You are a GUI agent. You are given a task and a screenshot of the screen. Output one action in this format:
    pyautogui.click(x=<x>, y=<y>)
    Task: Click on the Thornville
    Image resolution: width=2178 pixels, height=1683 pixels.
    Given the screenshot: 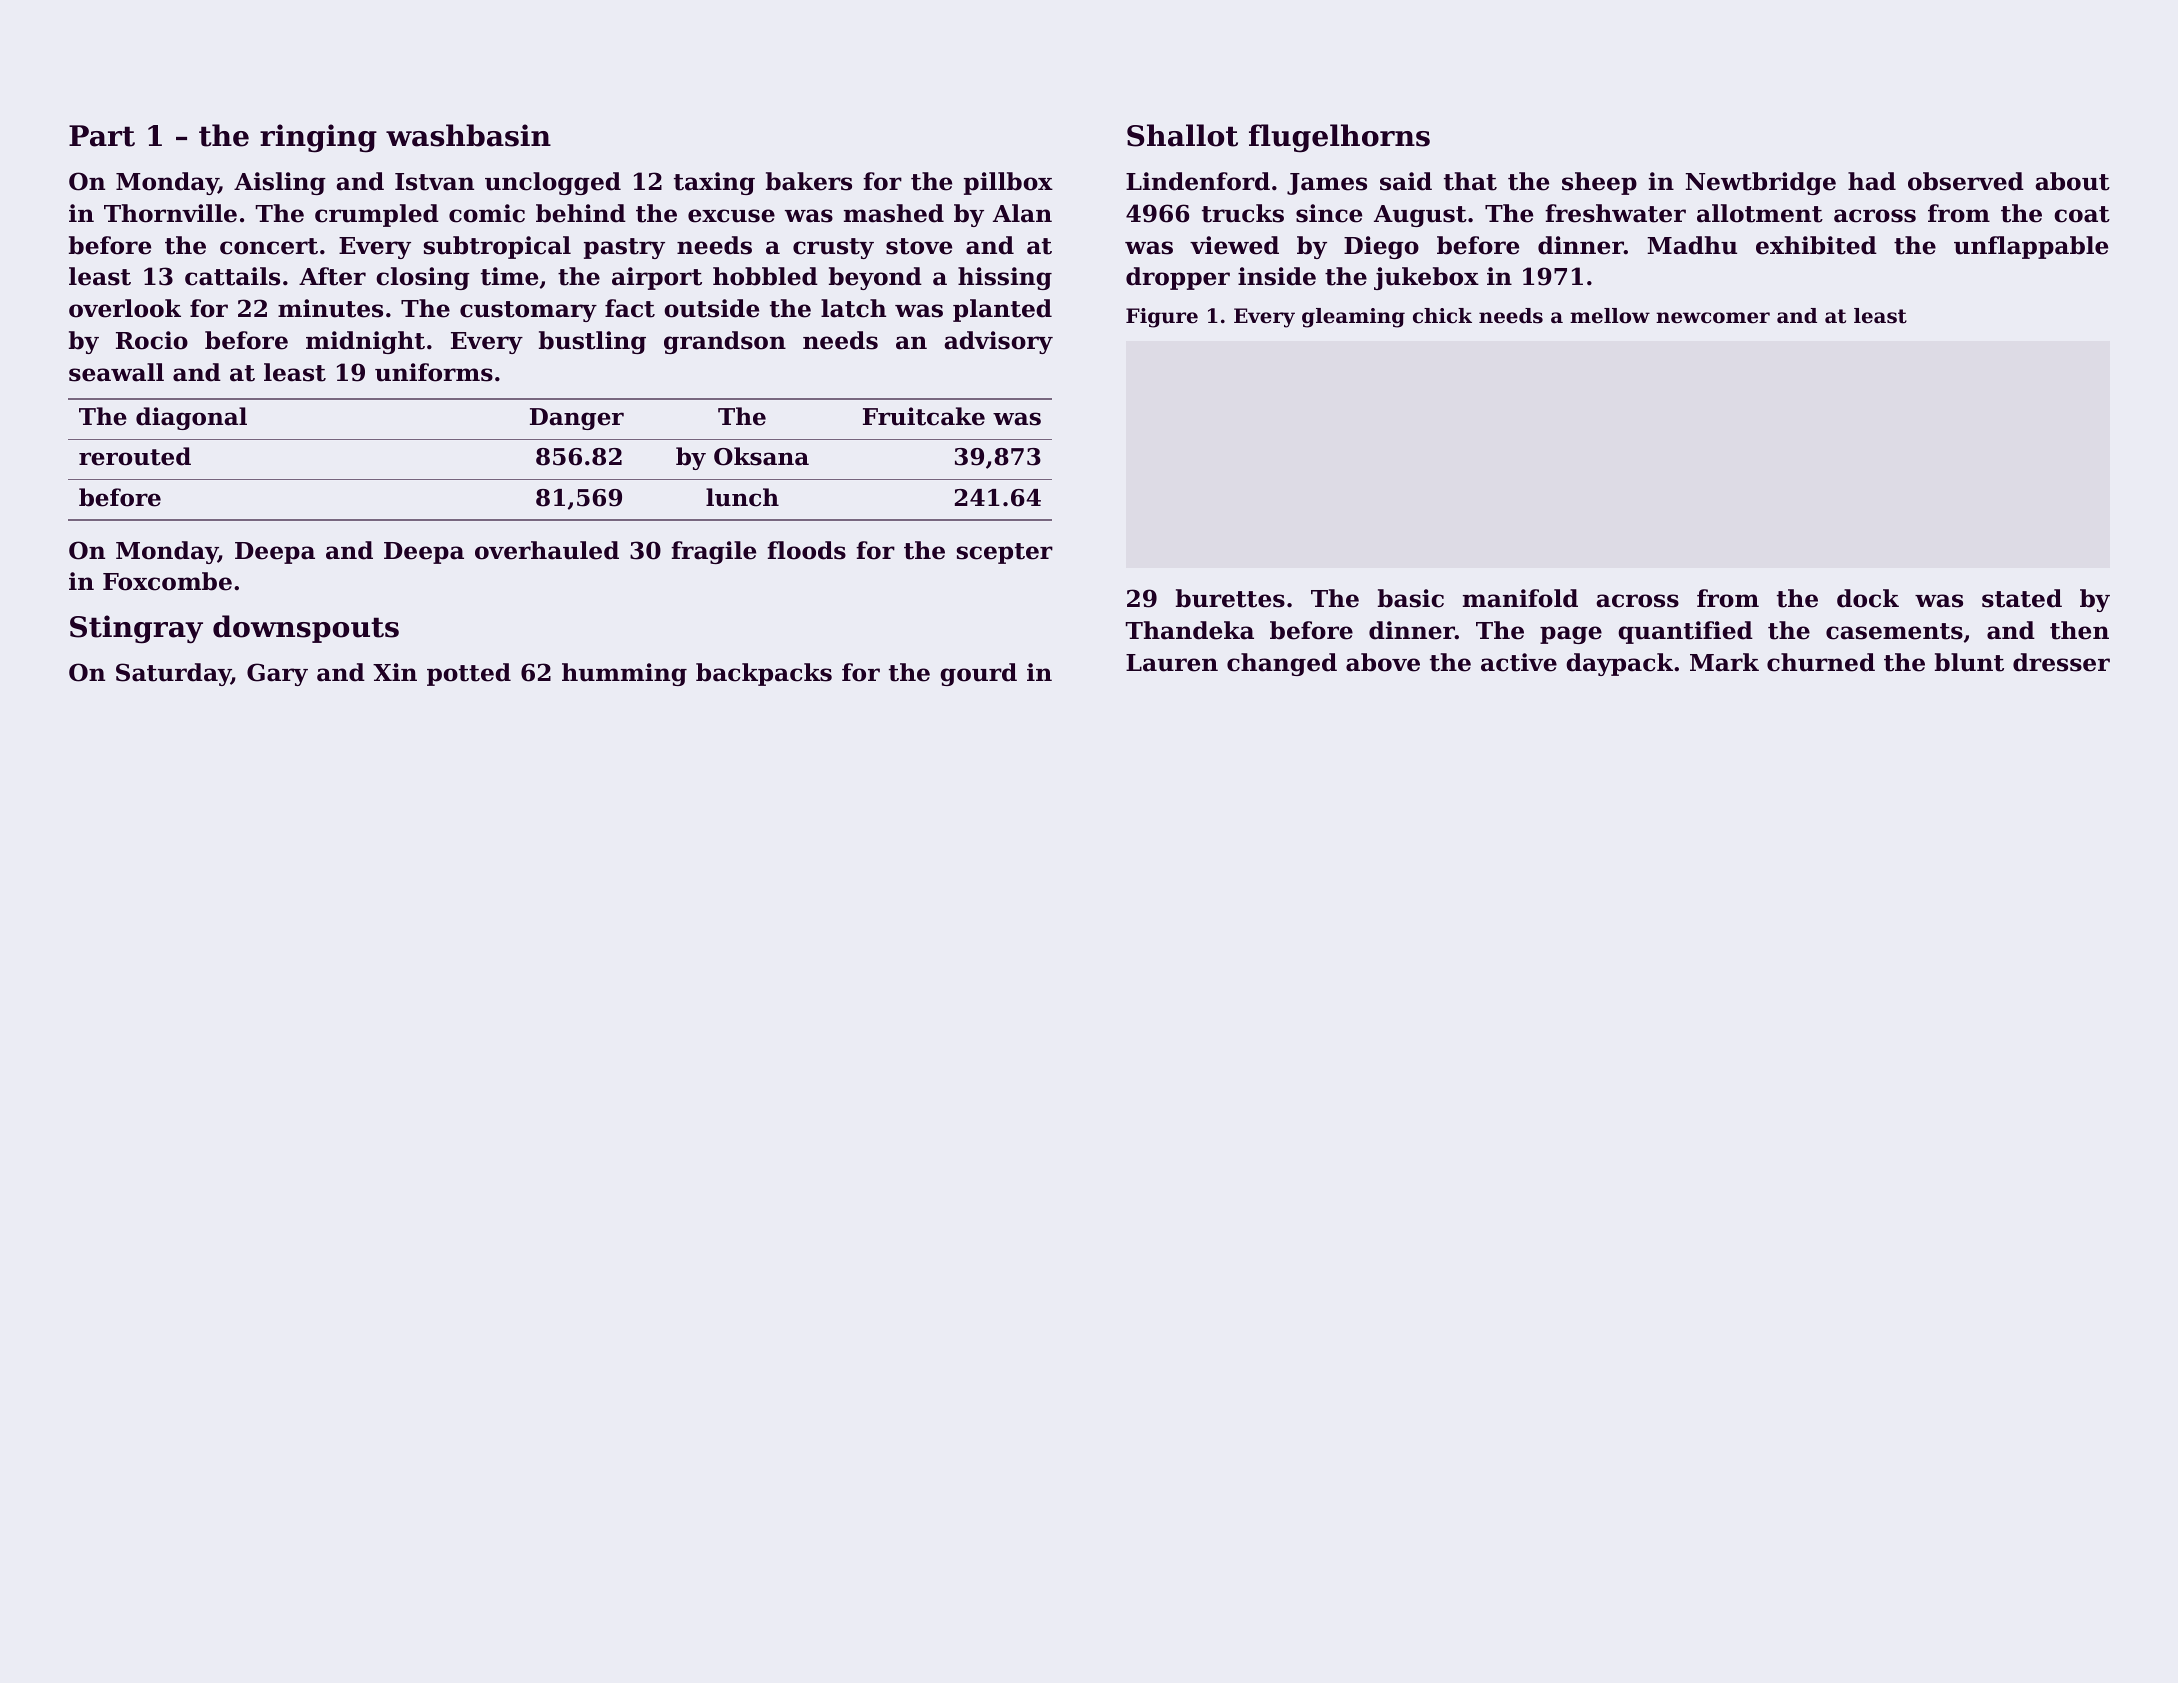 What is the action you would take?
    pyautogui.click(x=170, y=213)
